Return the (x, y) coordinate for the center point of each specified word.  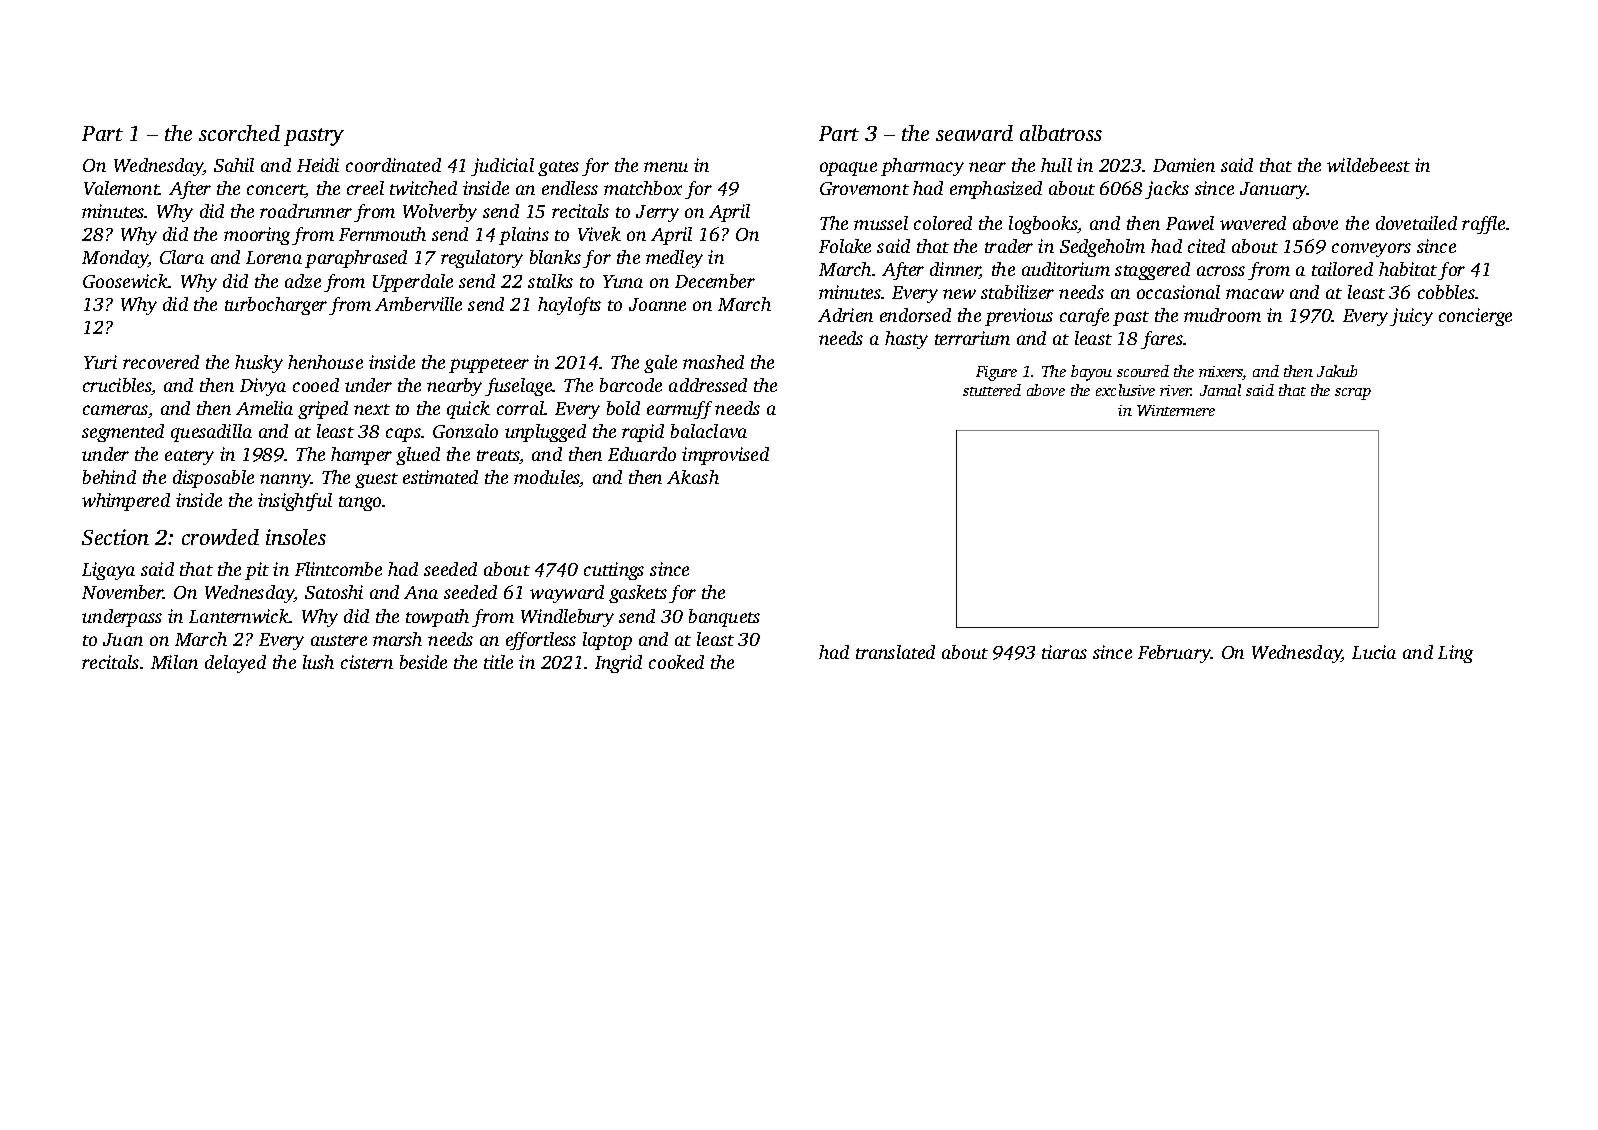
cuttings (614, 571)
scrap (1353, 394)
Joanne (657, 304)
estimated (440, 477)
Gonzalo (465, 431)
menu (666, 167)
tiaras (1064, 652)
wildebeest (1368, 165)
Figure (996, 373)
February (1174, 654)
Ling (1455, 654)
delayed (235, 664)
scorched (239, 133)
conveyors (1371, 250)
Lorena (274, 257)
